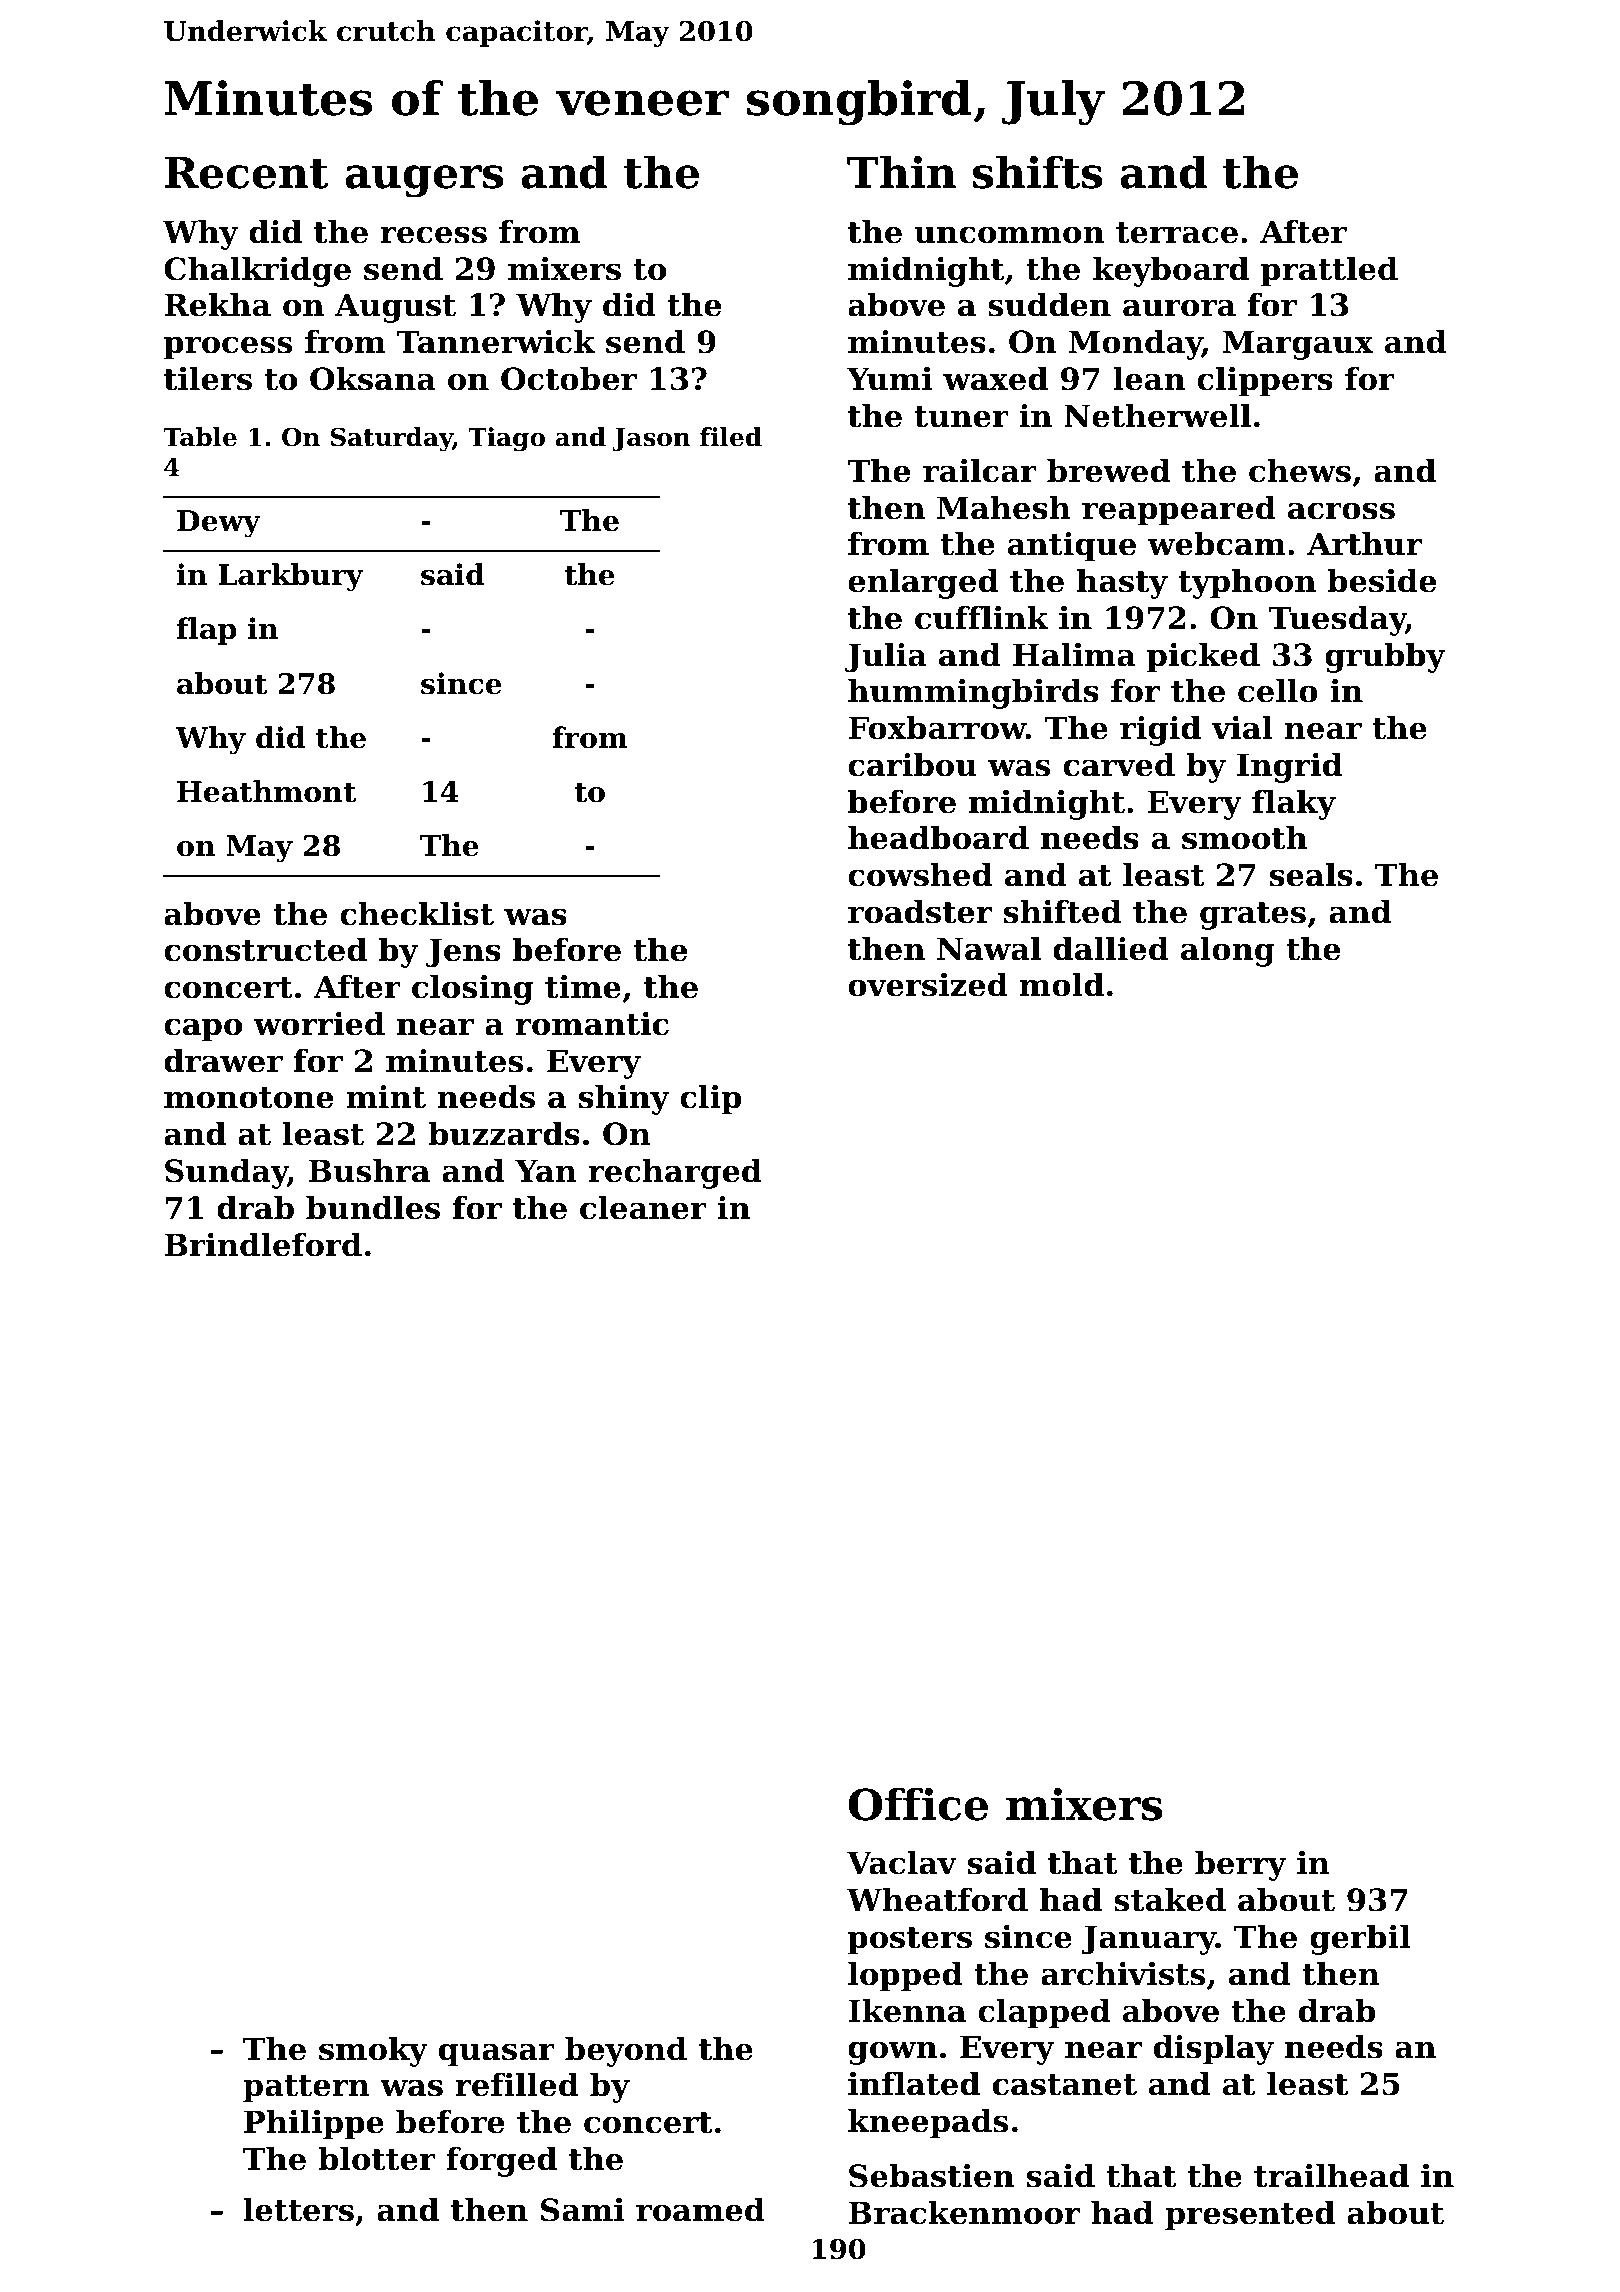  Describe the element at coordinates (373, 1207) in the screenshot. I see `bundles` at that location.
